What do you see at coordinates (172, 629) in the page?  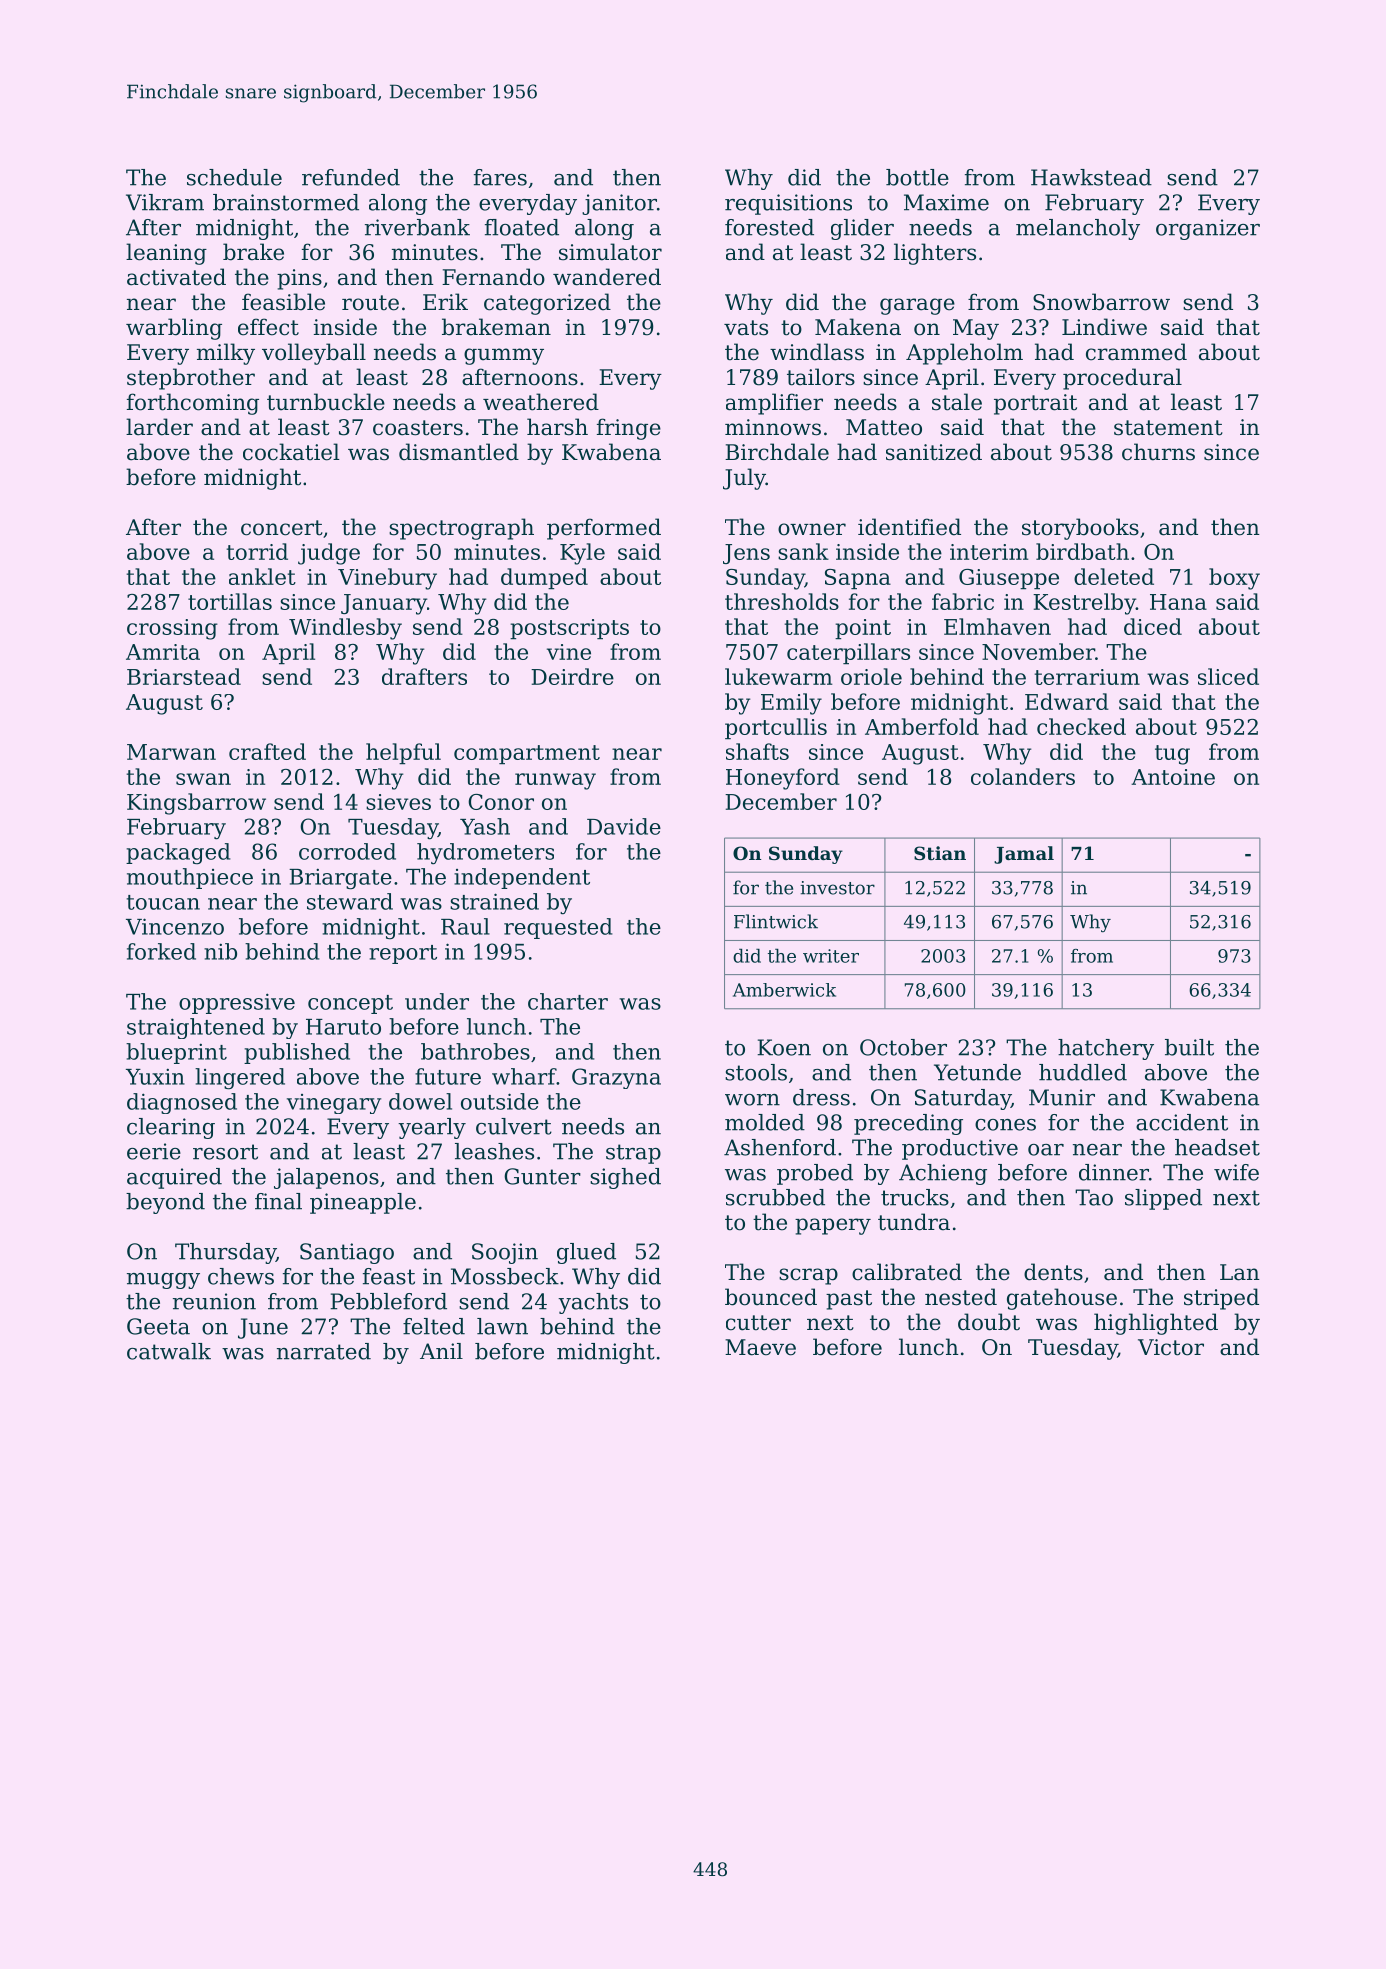 I see `crossing` at bounding box center [172, 629].
